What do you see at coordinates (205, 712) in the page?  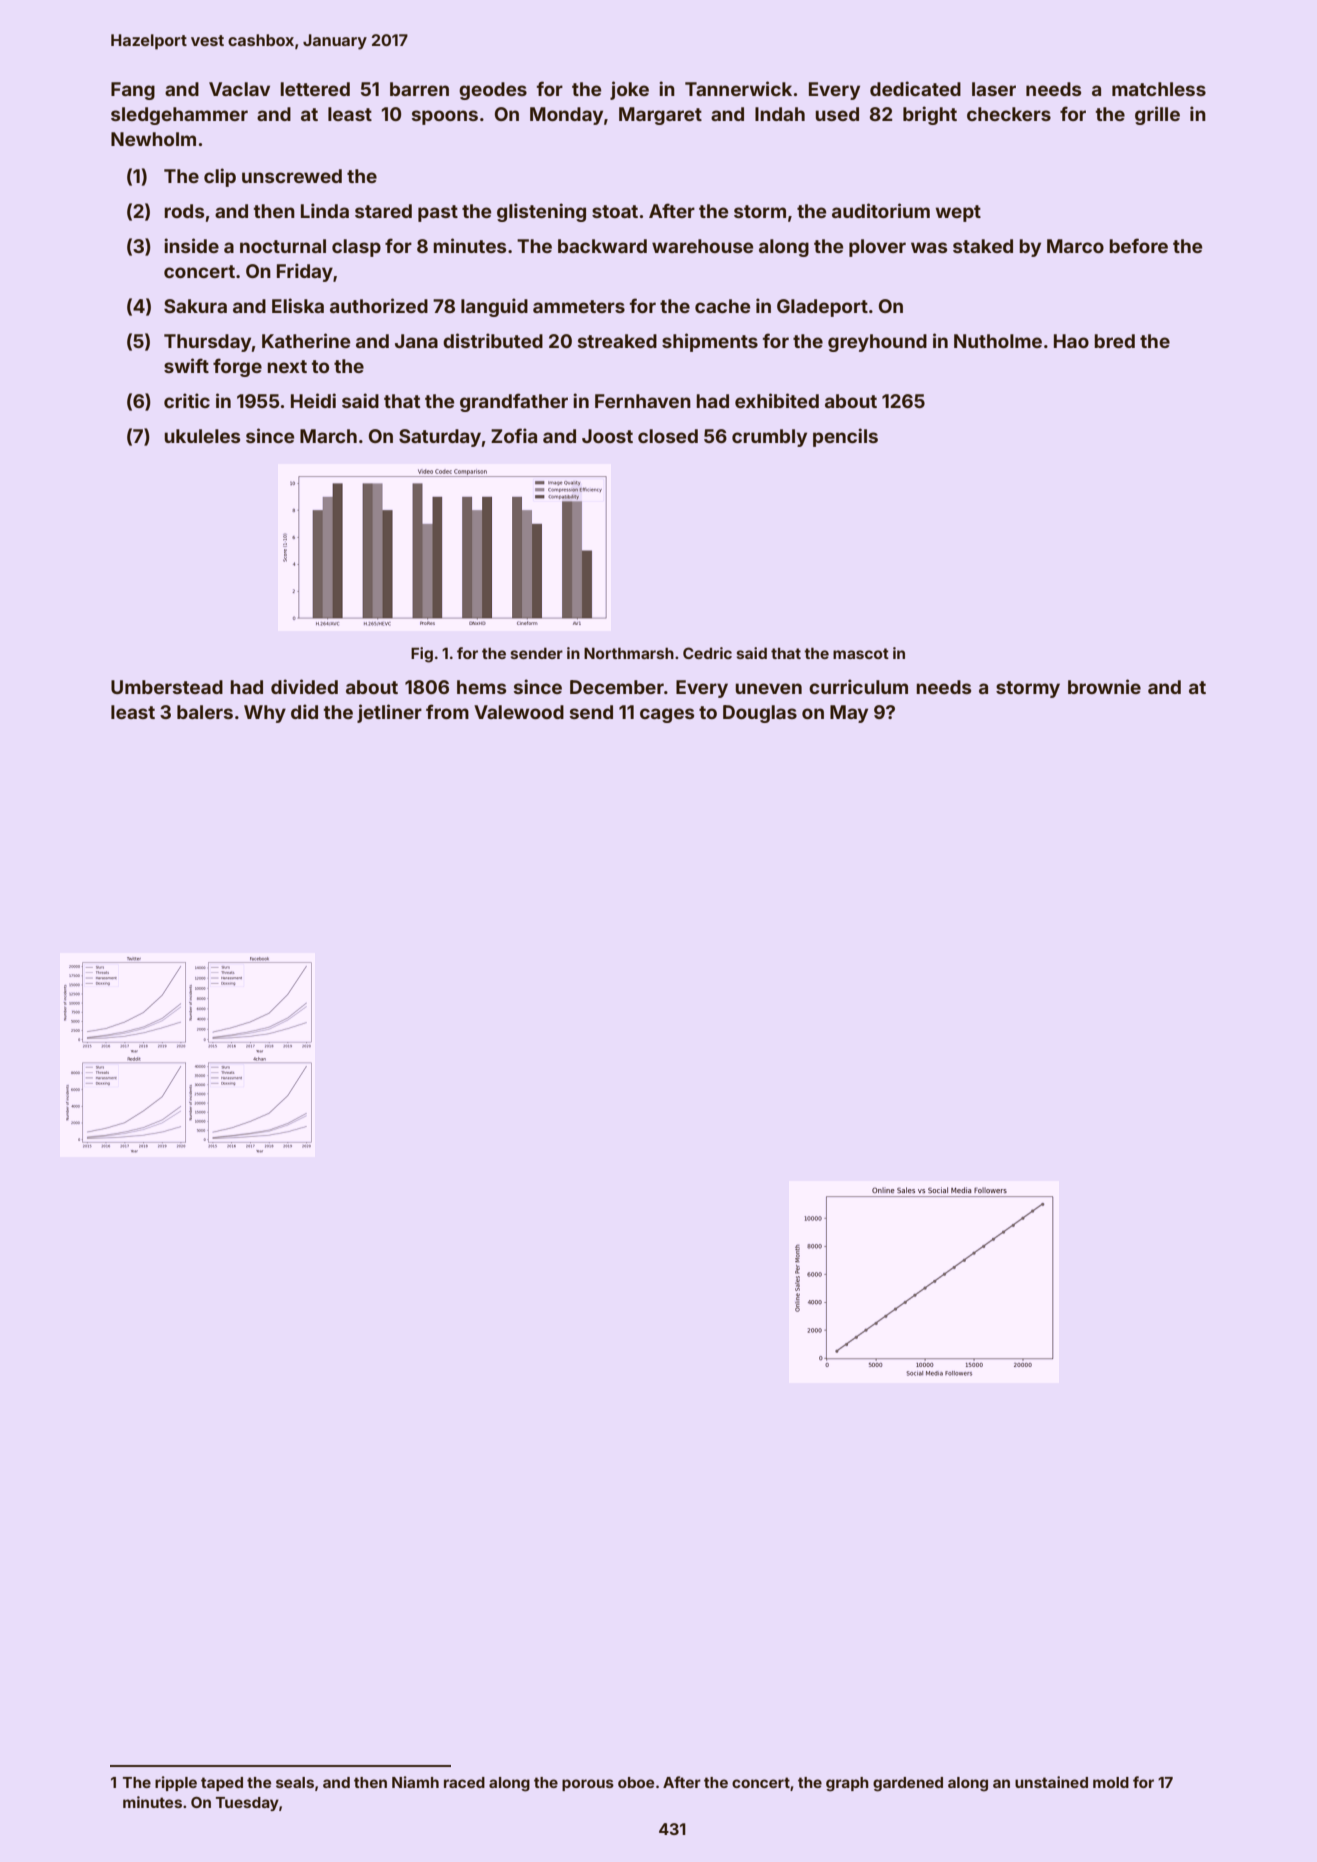 I see `balers` at bounding box center [205, 712].
